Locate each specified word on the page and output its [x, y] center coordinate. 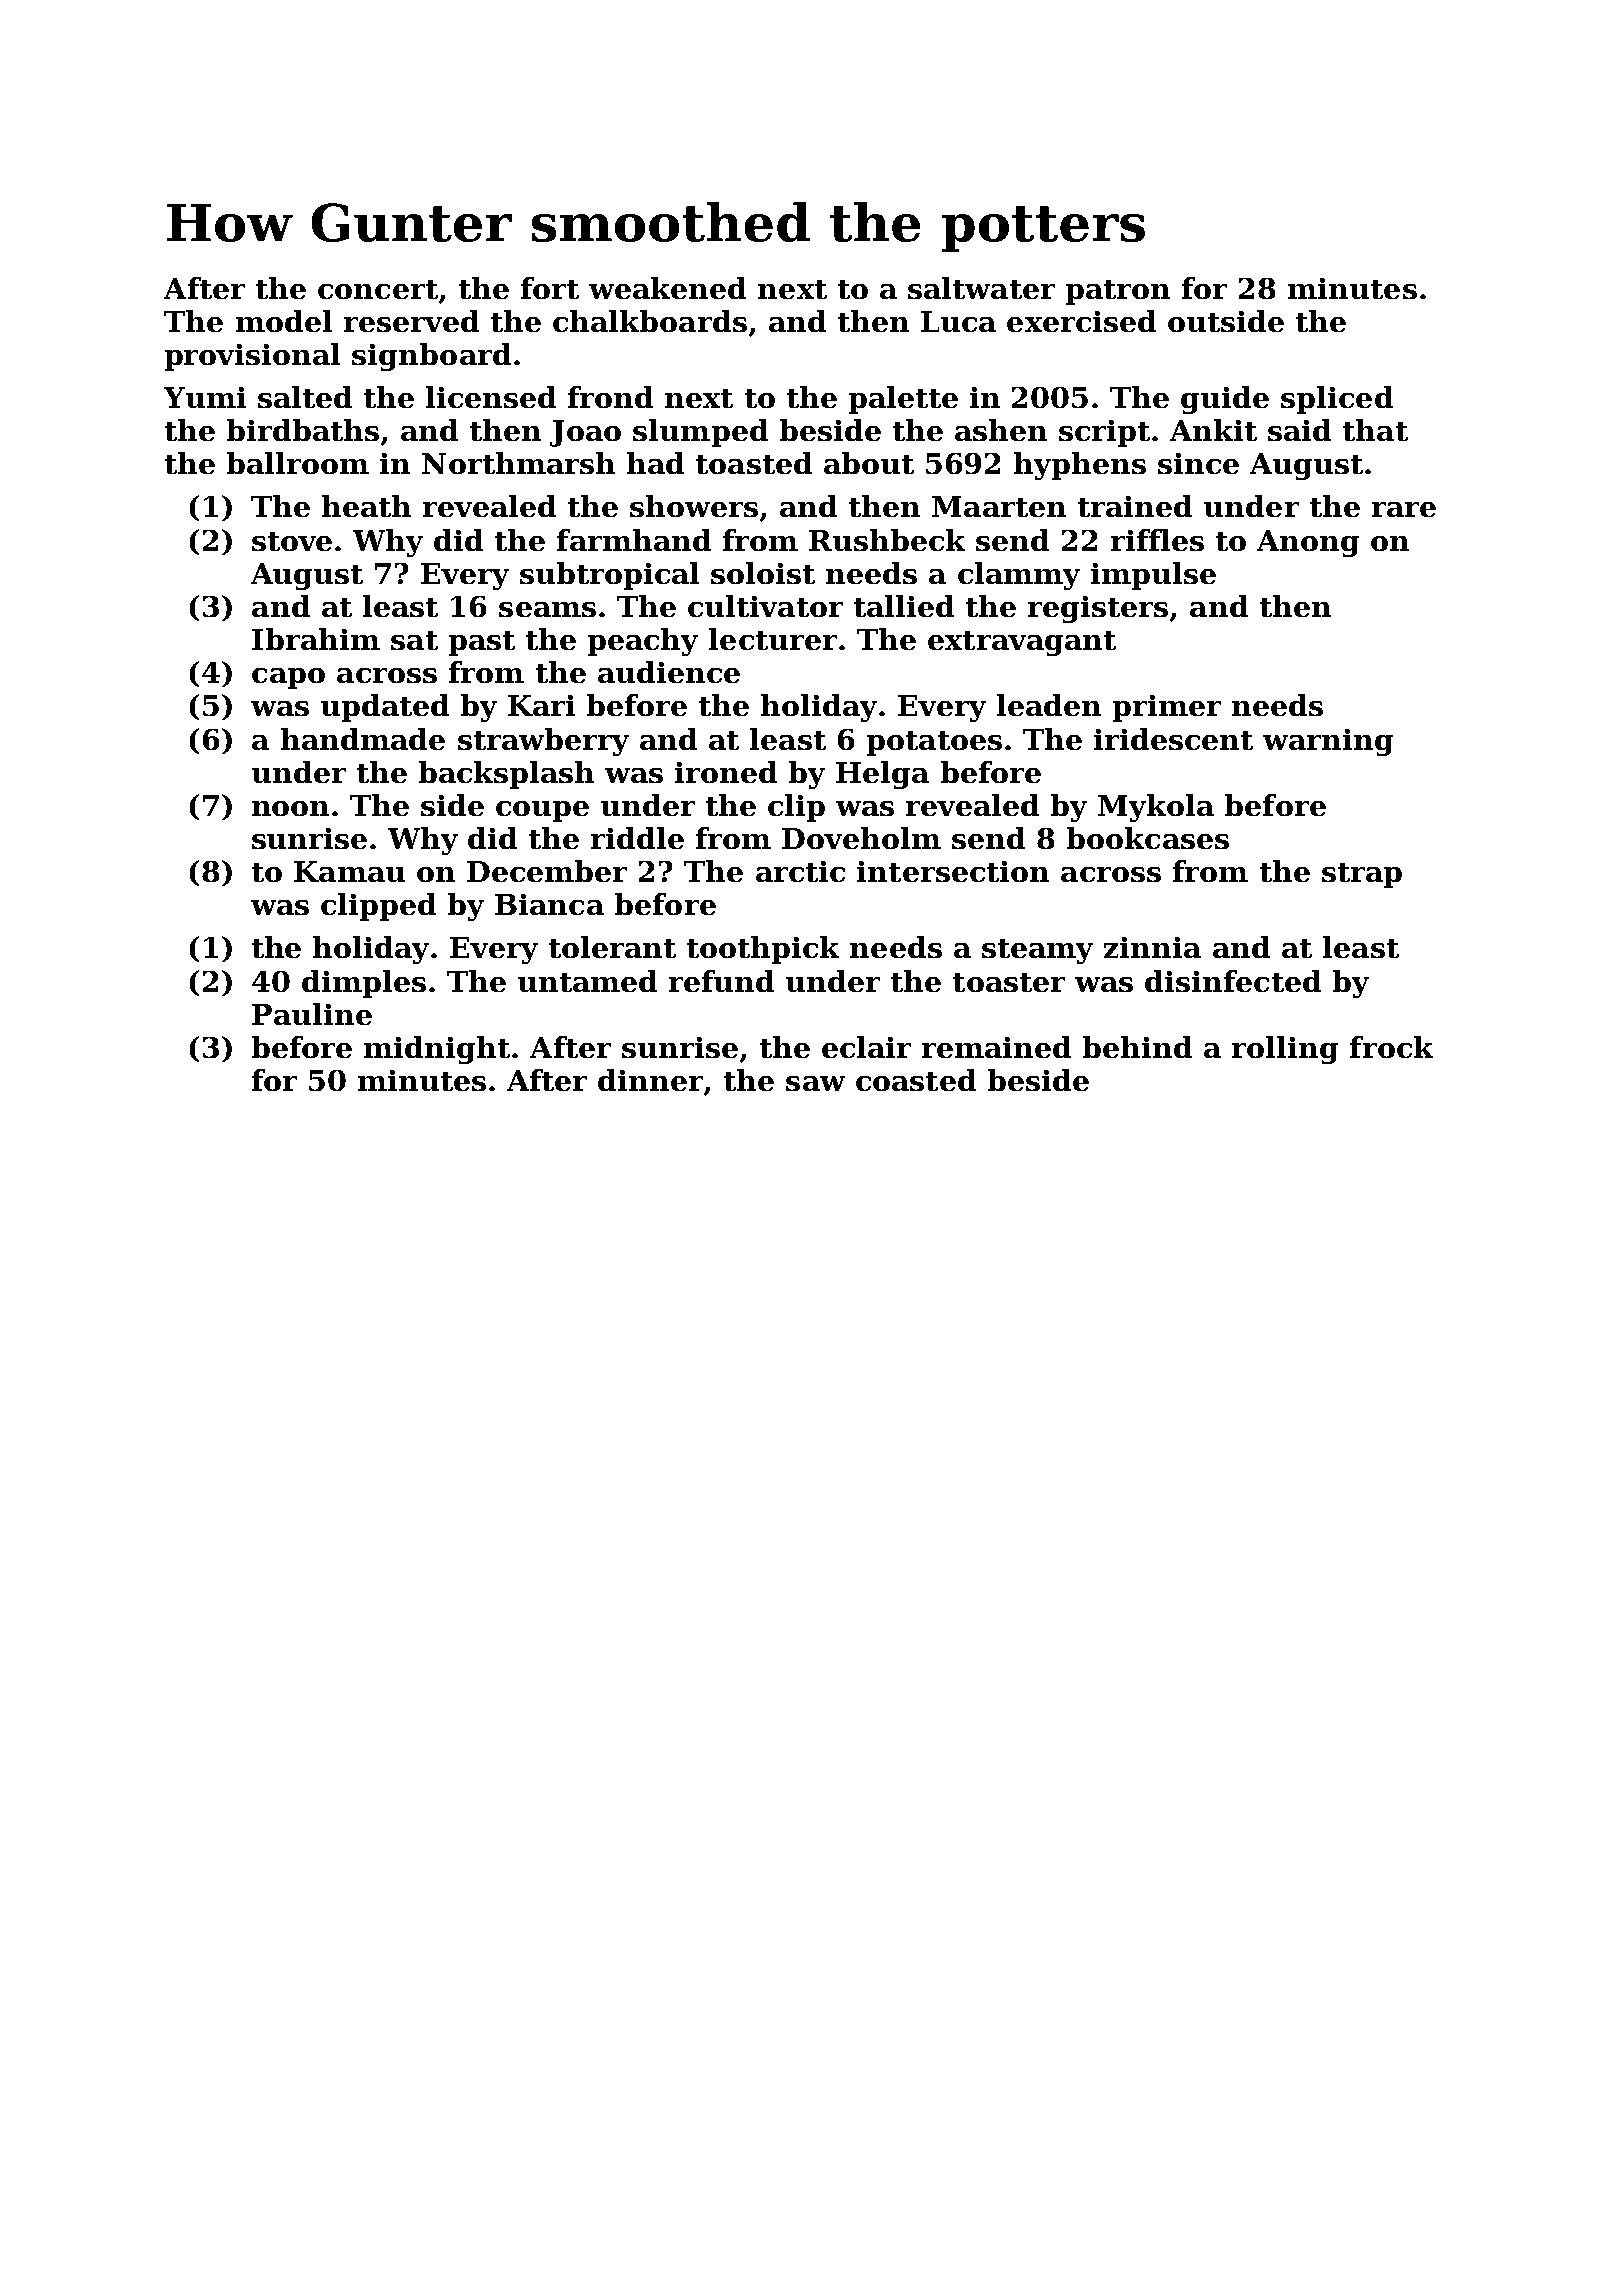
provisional [252, 357]
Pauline [312, 1014]
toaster [1009, 982]
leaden [1049, 705]
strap [1362, 875]
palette [903, 400]
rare [1404, 509]
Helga [882, 775]
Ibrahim [316, 639]
